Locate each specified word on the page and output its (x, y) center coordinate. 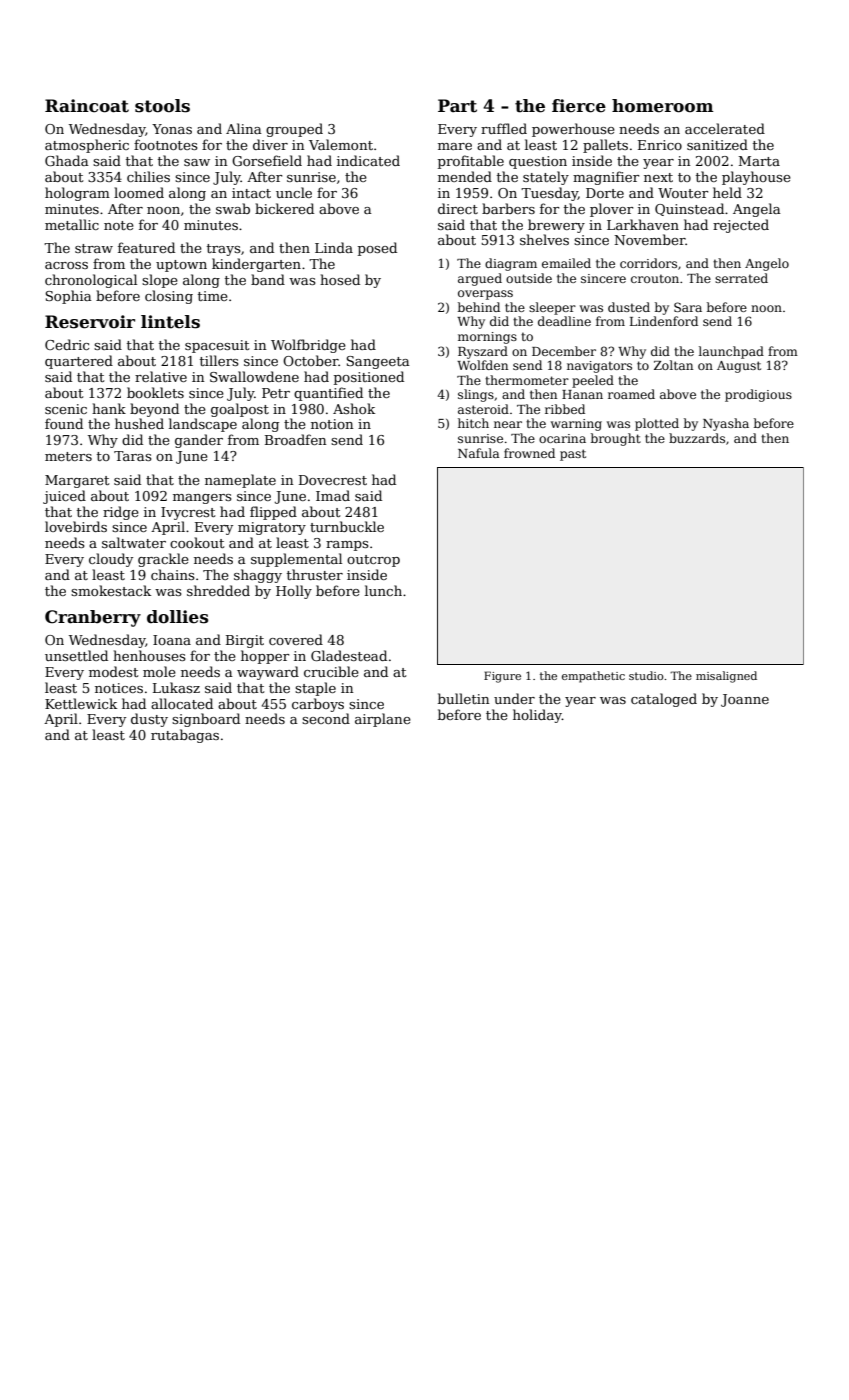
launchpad (731, 352)
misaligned (726, 677)
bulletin (463, 698)
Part (457, 106)
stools (162, 106)
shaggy (258, 576)
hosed (340, 279)
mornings (487, 338)
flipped (273, 513)
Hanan (582, 394)
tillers (219, 360)
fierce (579, 106)
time (213, 296)
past (573, 455)
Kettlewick (81, 703)
